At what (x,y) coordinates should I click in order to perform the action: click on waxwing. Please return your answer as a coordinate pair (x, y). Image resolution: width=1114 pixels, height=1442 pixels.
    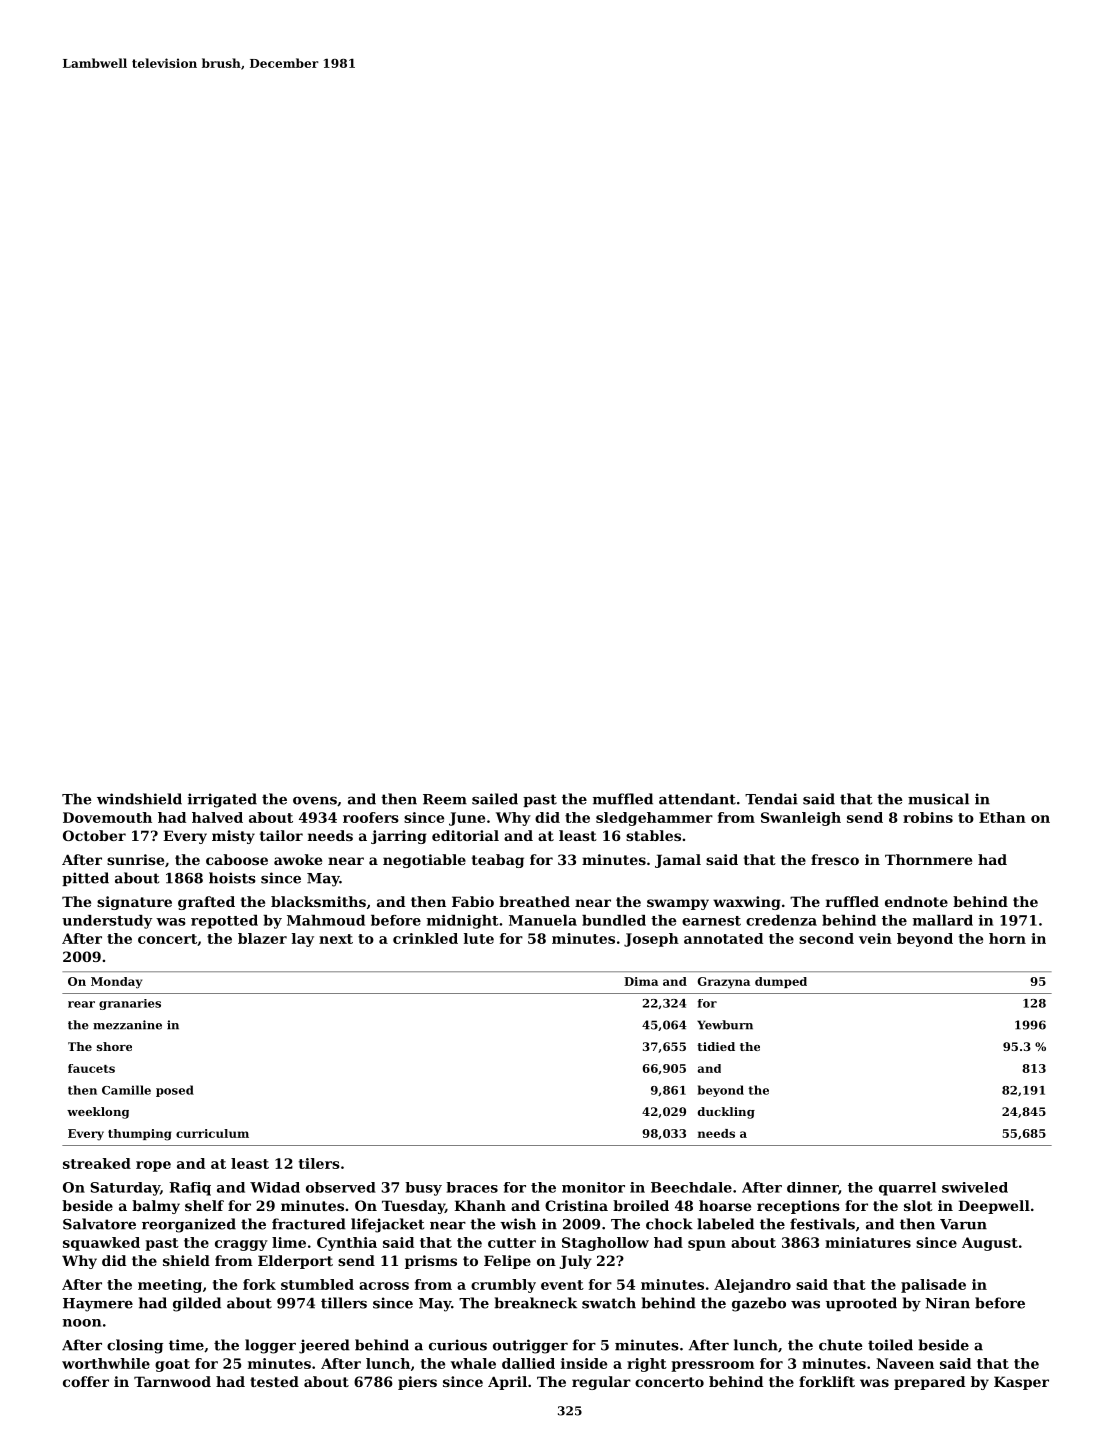
    Looking at the image, I should click on (747, 903).
